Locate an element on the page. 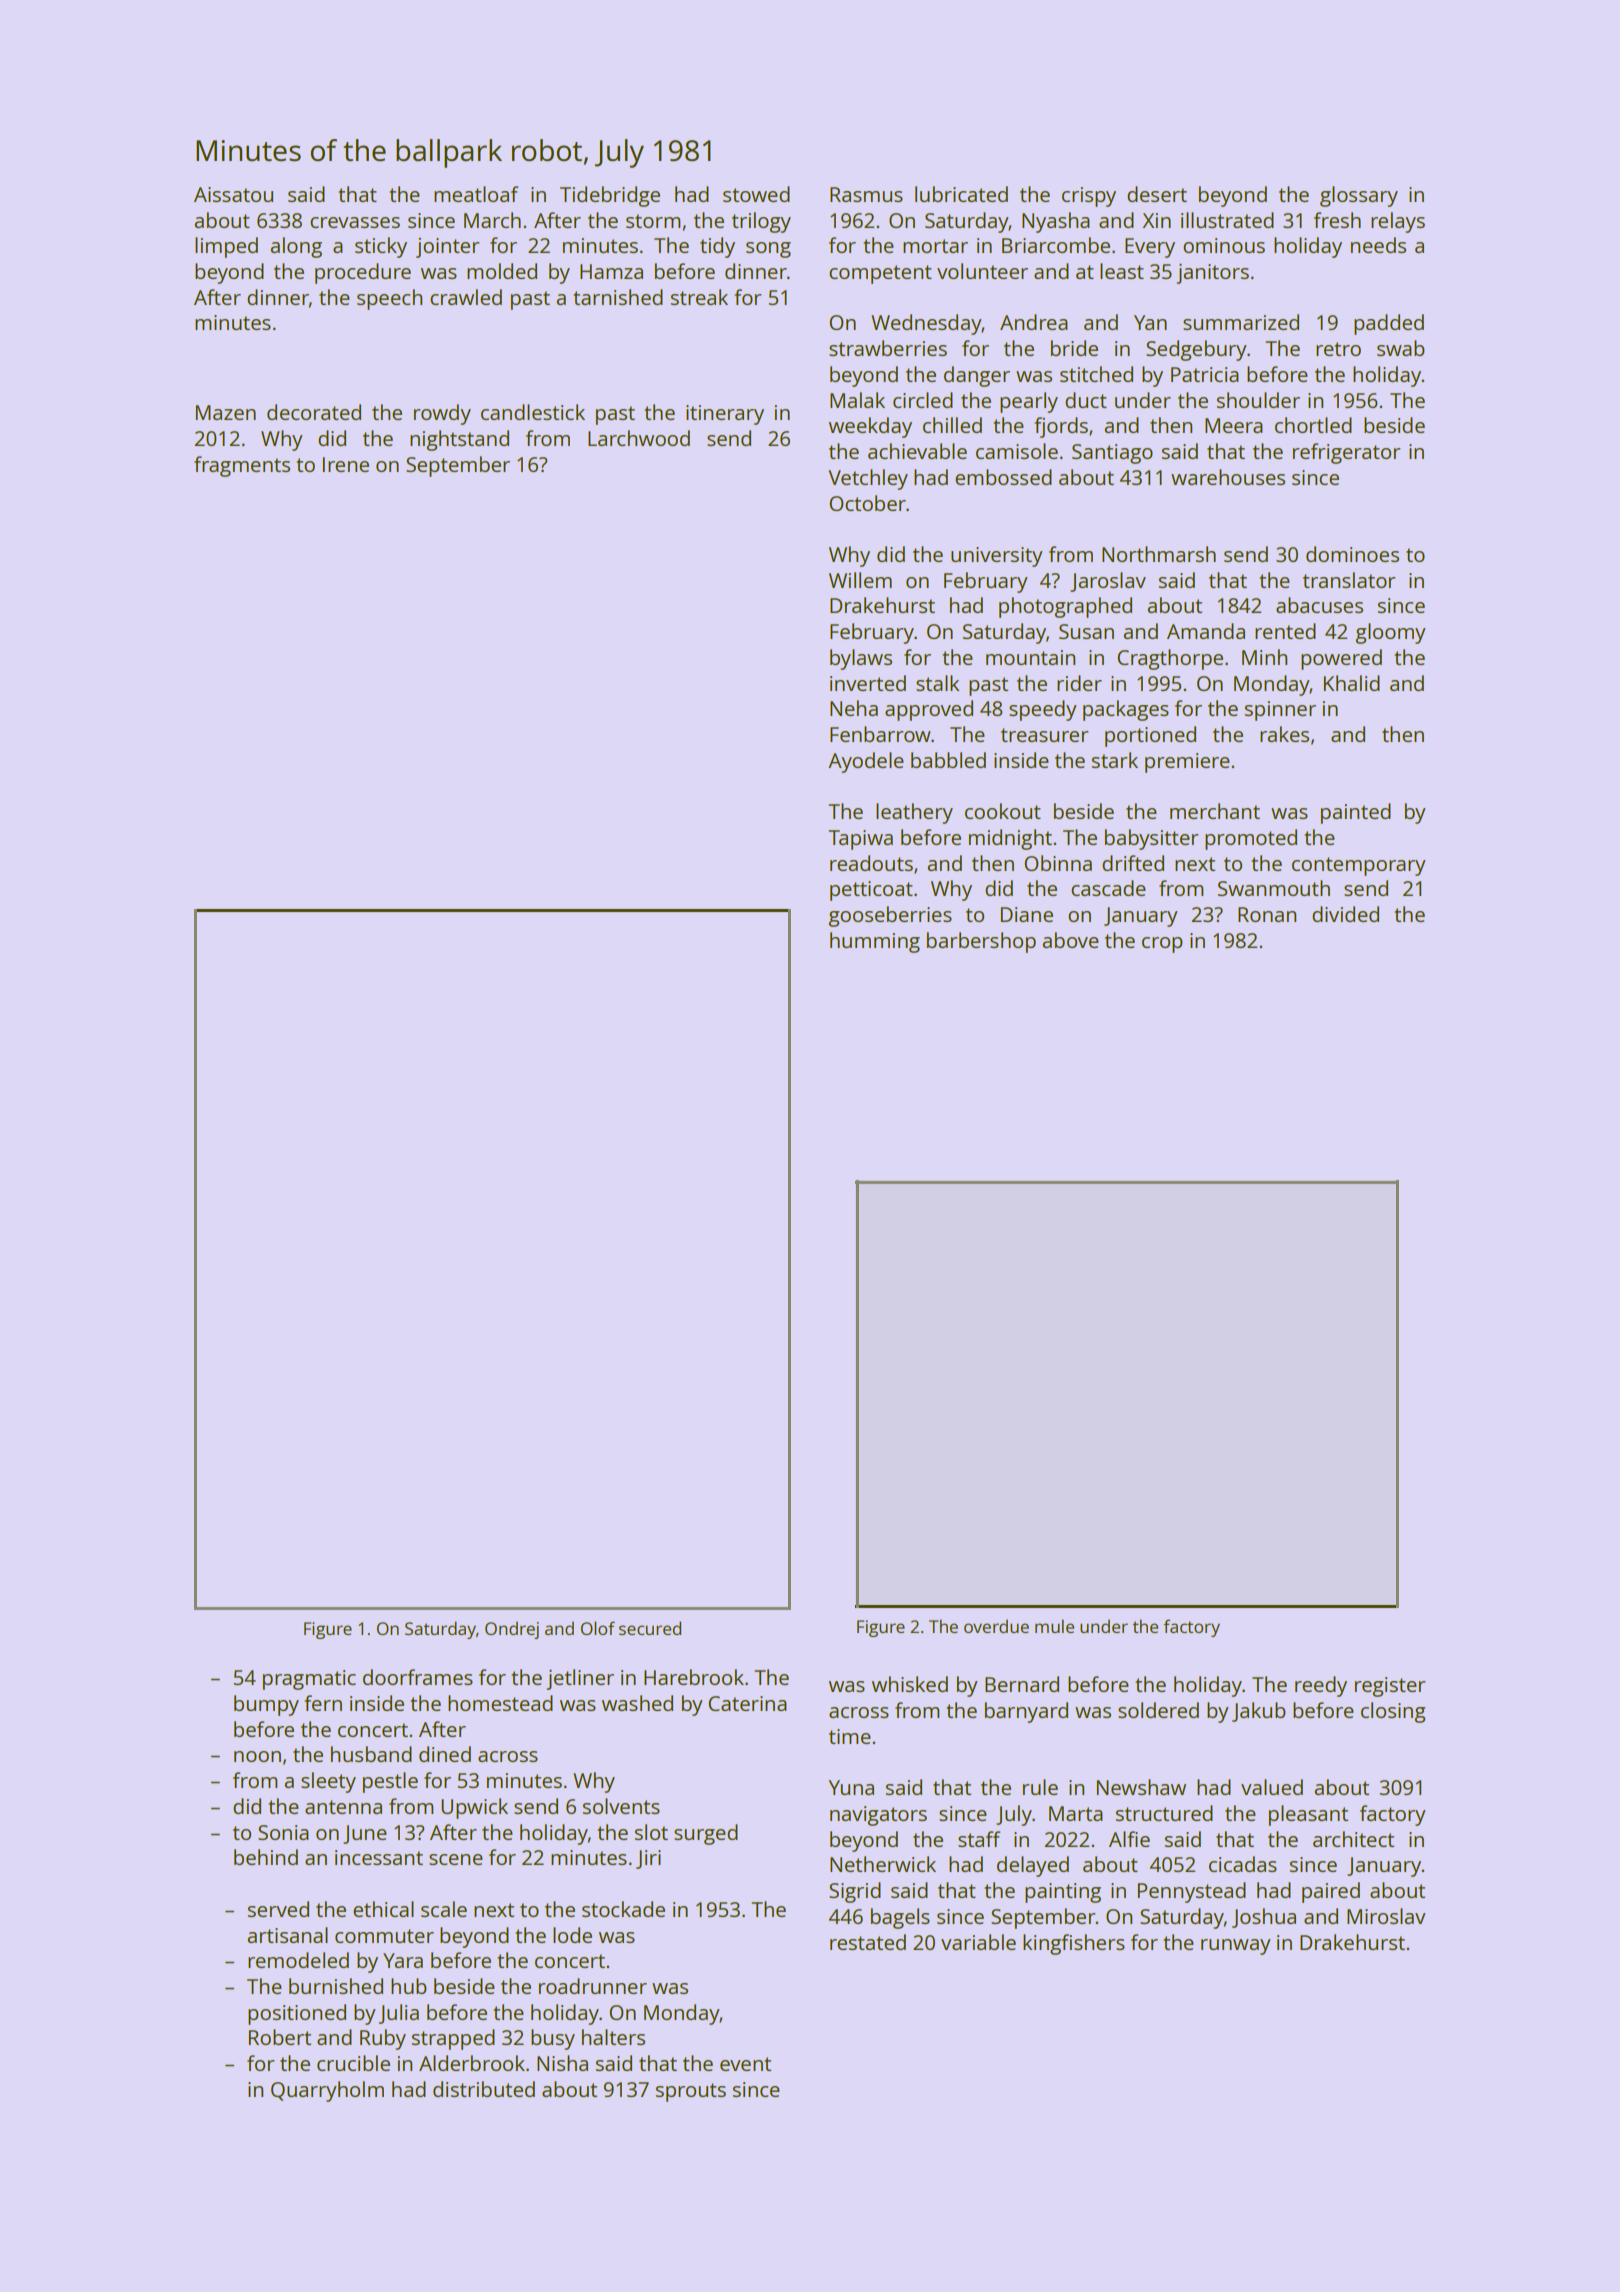  scene is located at coordinates (456, 1859).
